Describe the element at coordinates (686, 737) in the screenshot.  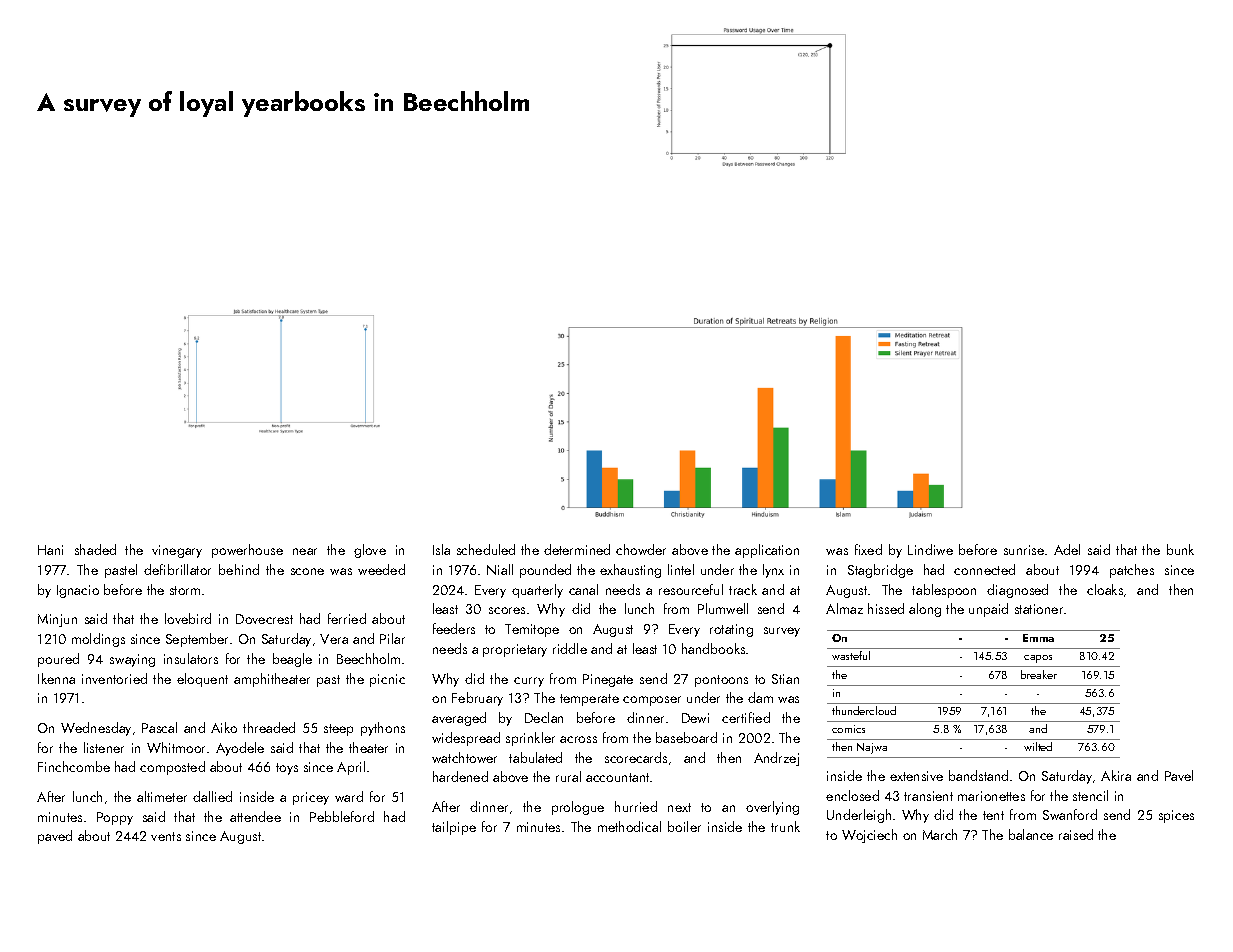
I see `baseboard` at that location.
